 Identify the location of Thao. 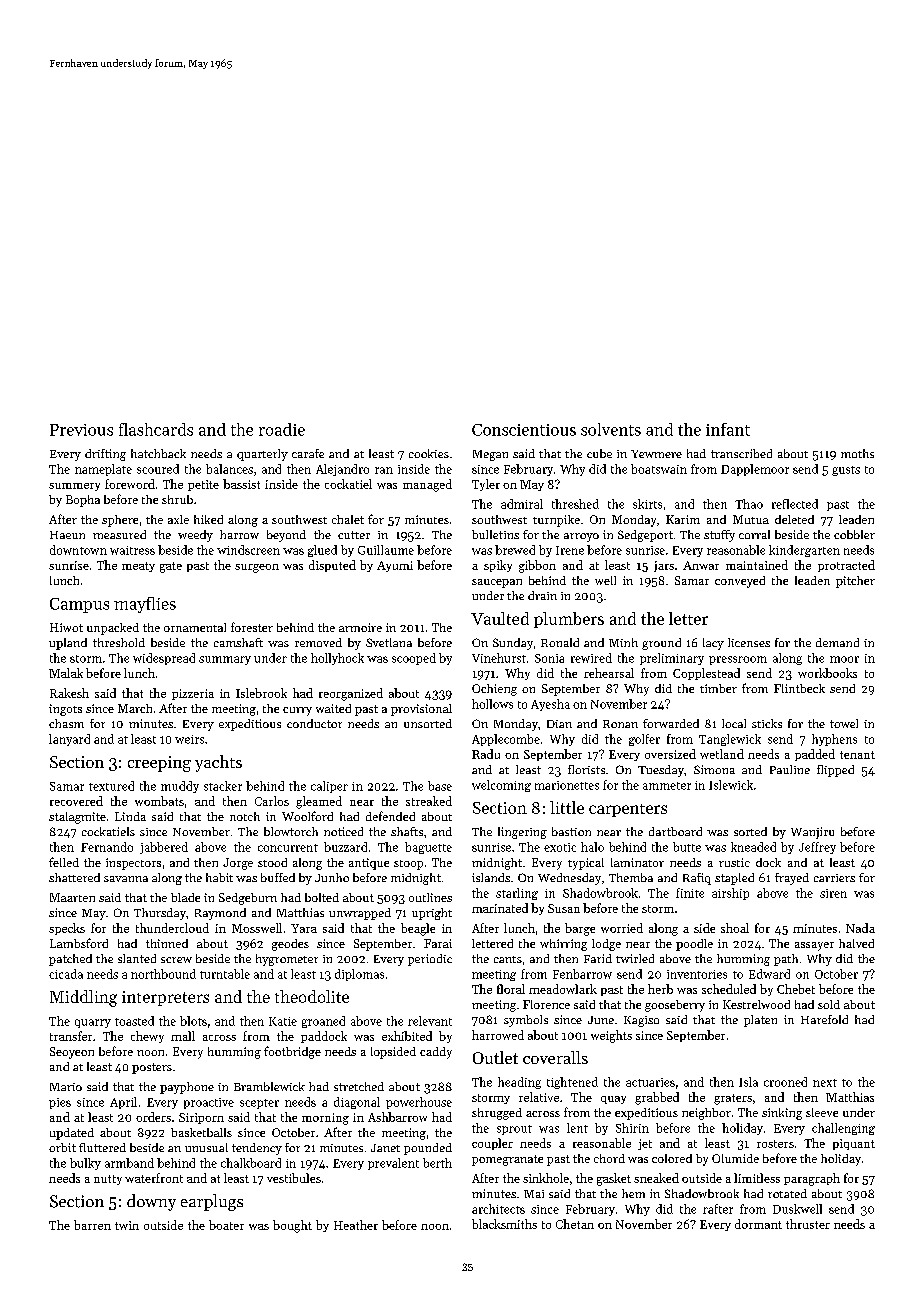
(749, 504).
